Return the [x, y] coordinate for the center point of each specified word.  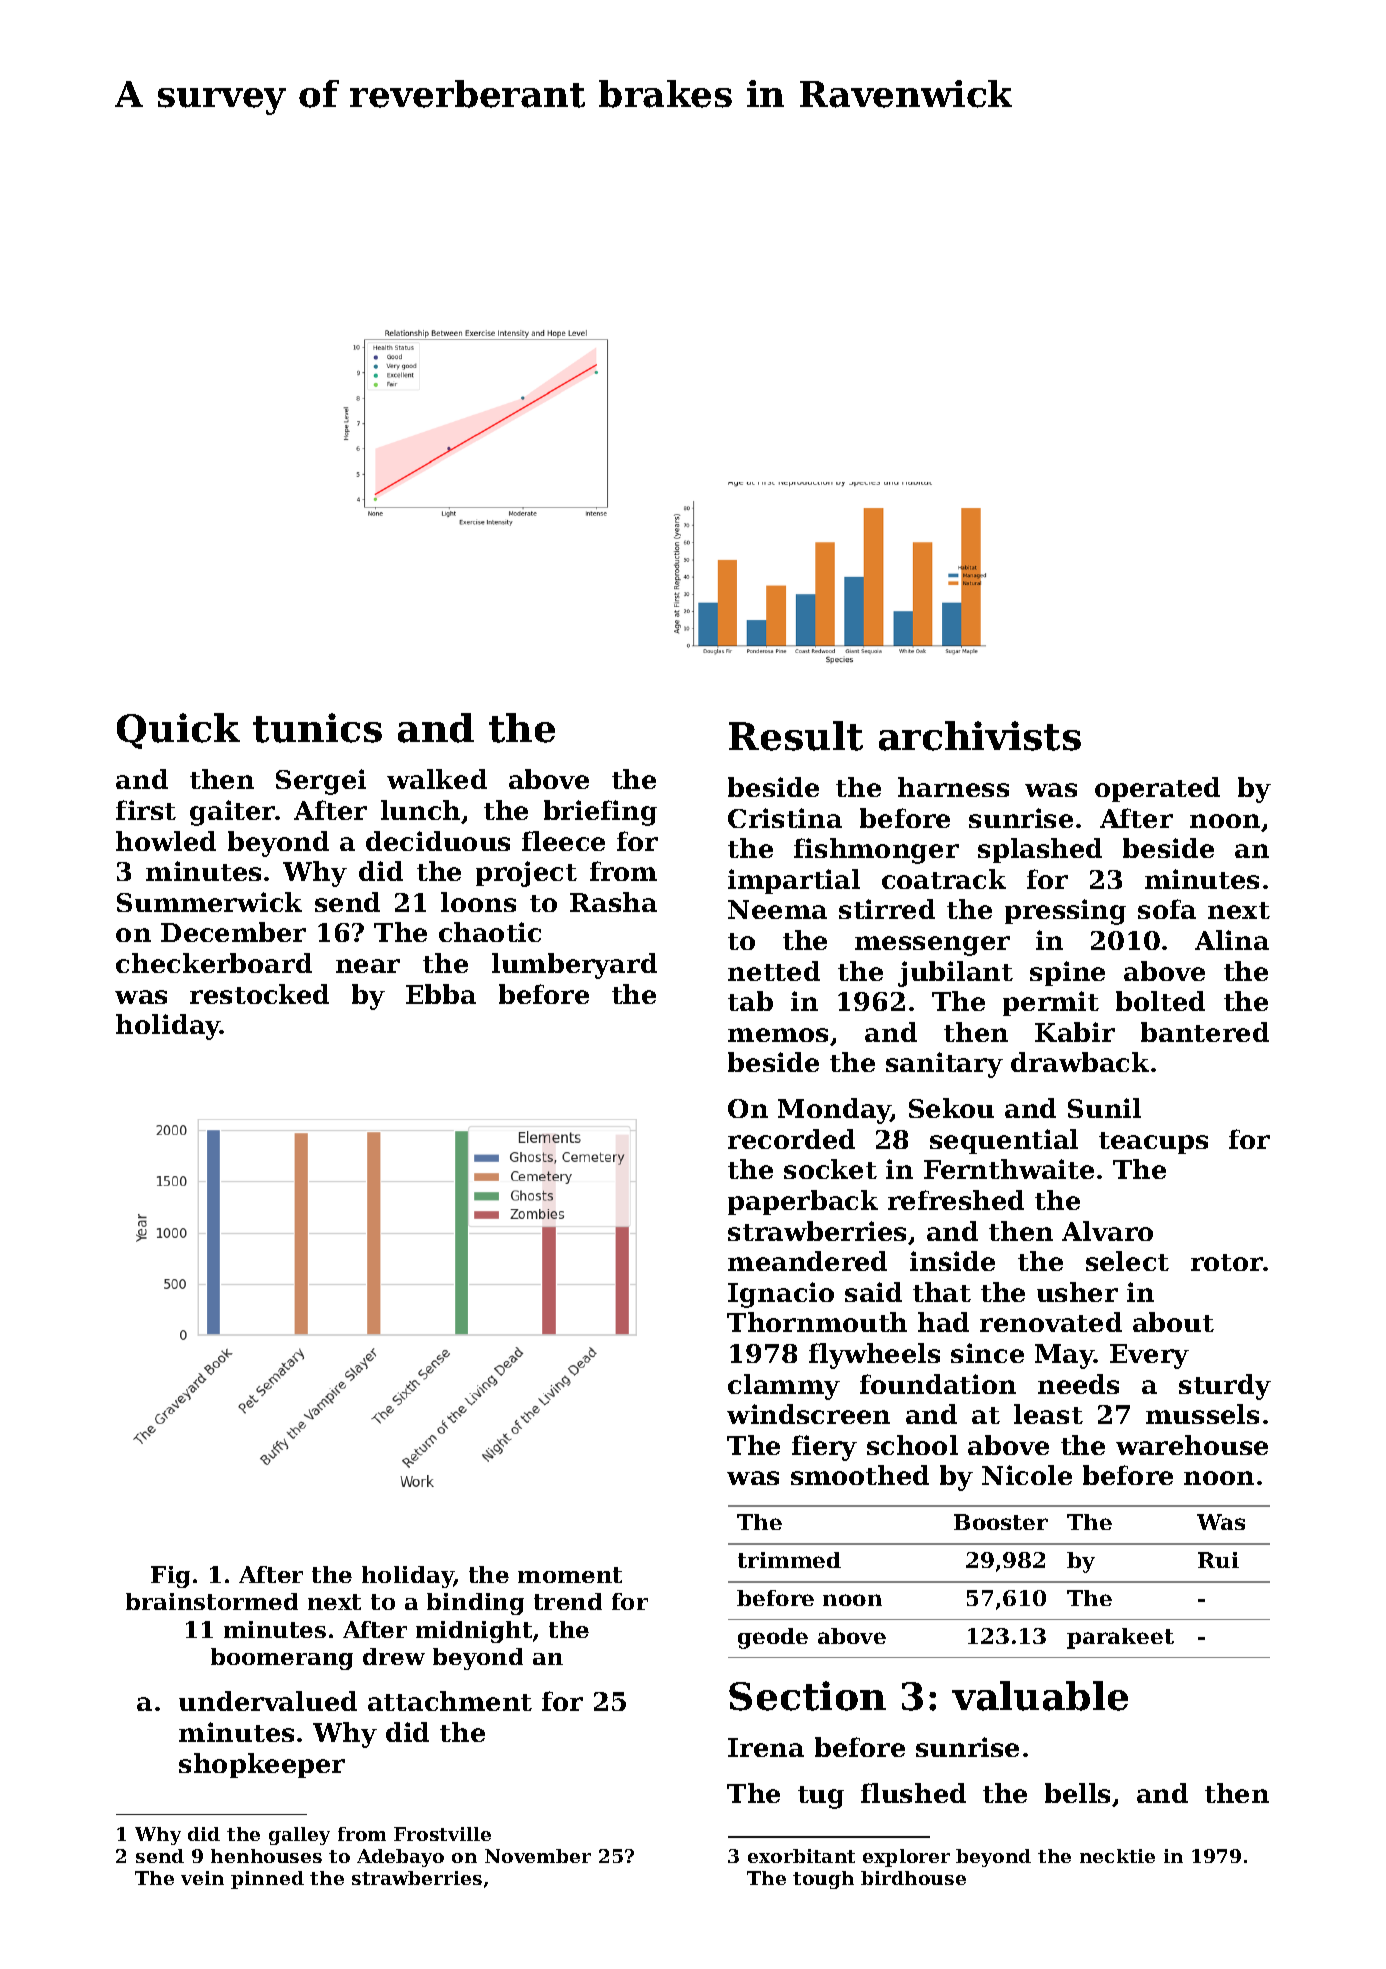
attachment [450, 1701]
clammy [784, 1387]
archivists [980, 736]
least [1048, 1414]
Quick [178, 731]
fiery [824, 1448]
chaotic [490, 932]
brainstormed [212, 1601]
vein [202, 1878]
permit [1051, 1003]
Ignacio [781, 1295]
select [1127, 1261]
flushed [913, 1793]
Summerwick [209, 902]
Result [796, 736]
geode [773, 1638]
